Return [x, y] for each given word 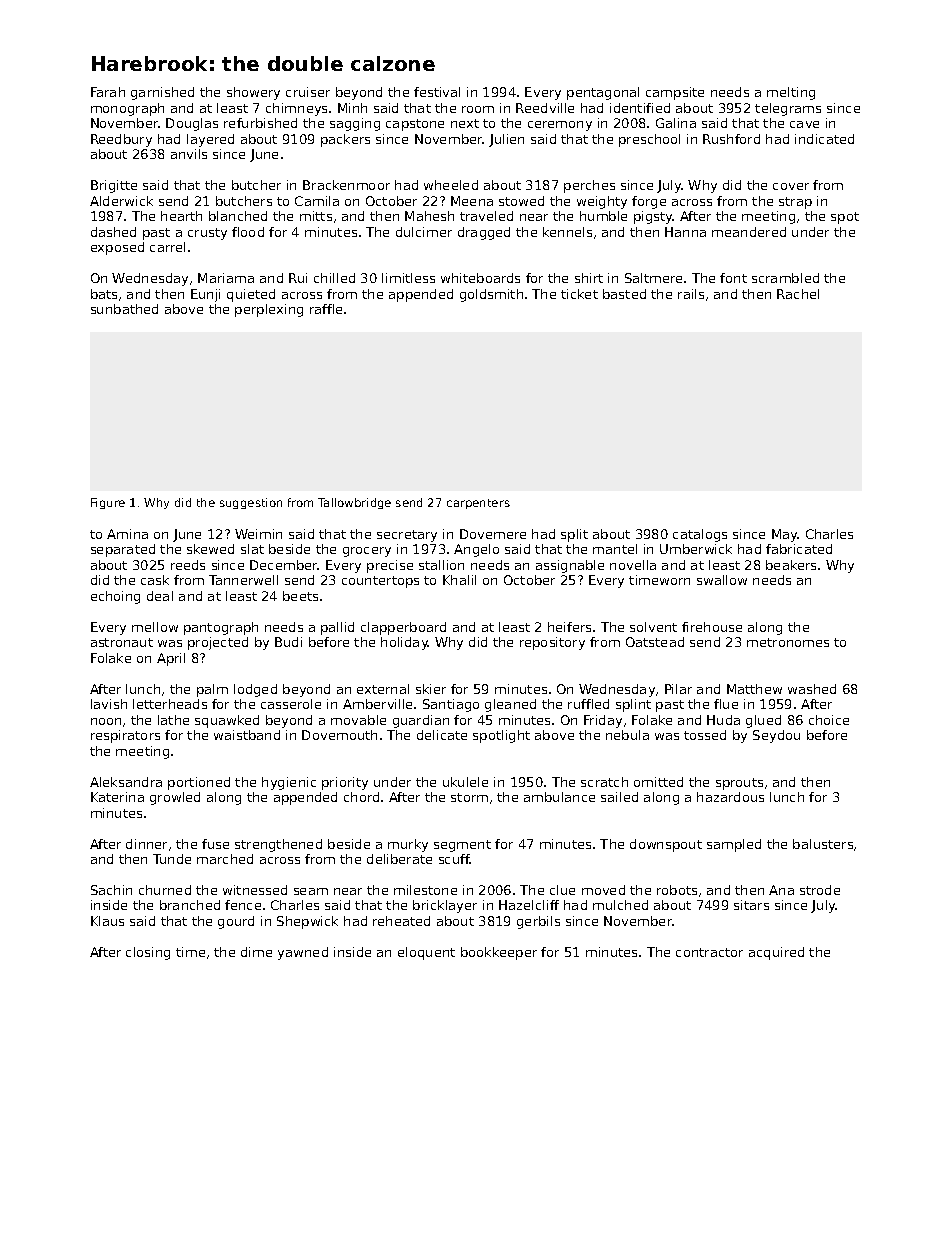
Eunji [205, 295]
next [465, 123]
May [785, 535]
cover [791, 186]
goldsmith [491, 295]
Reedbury [121, 140]
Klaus [107, 921]
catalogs [700, 535]
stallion [441, 565]
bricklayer [445, 906]
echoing [115, 597]
